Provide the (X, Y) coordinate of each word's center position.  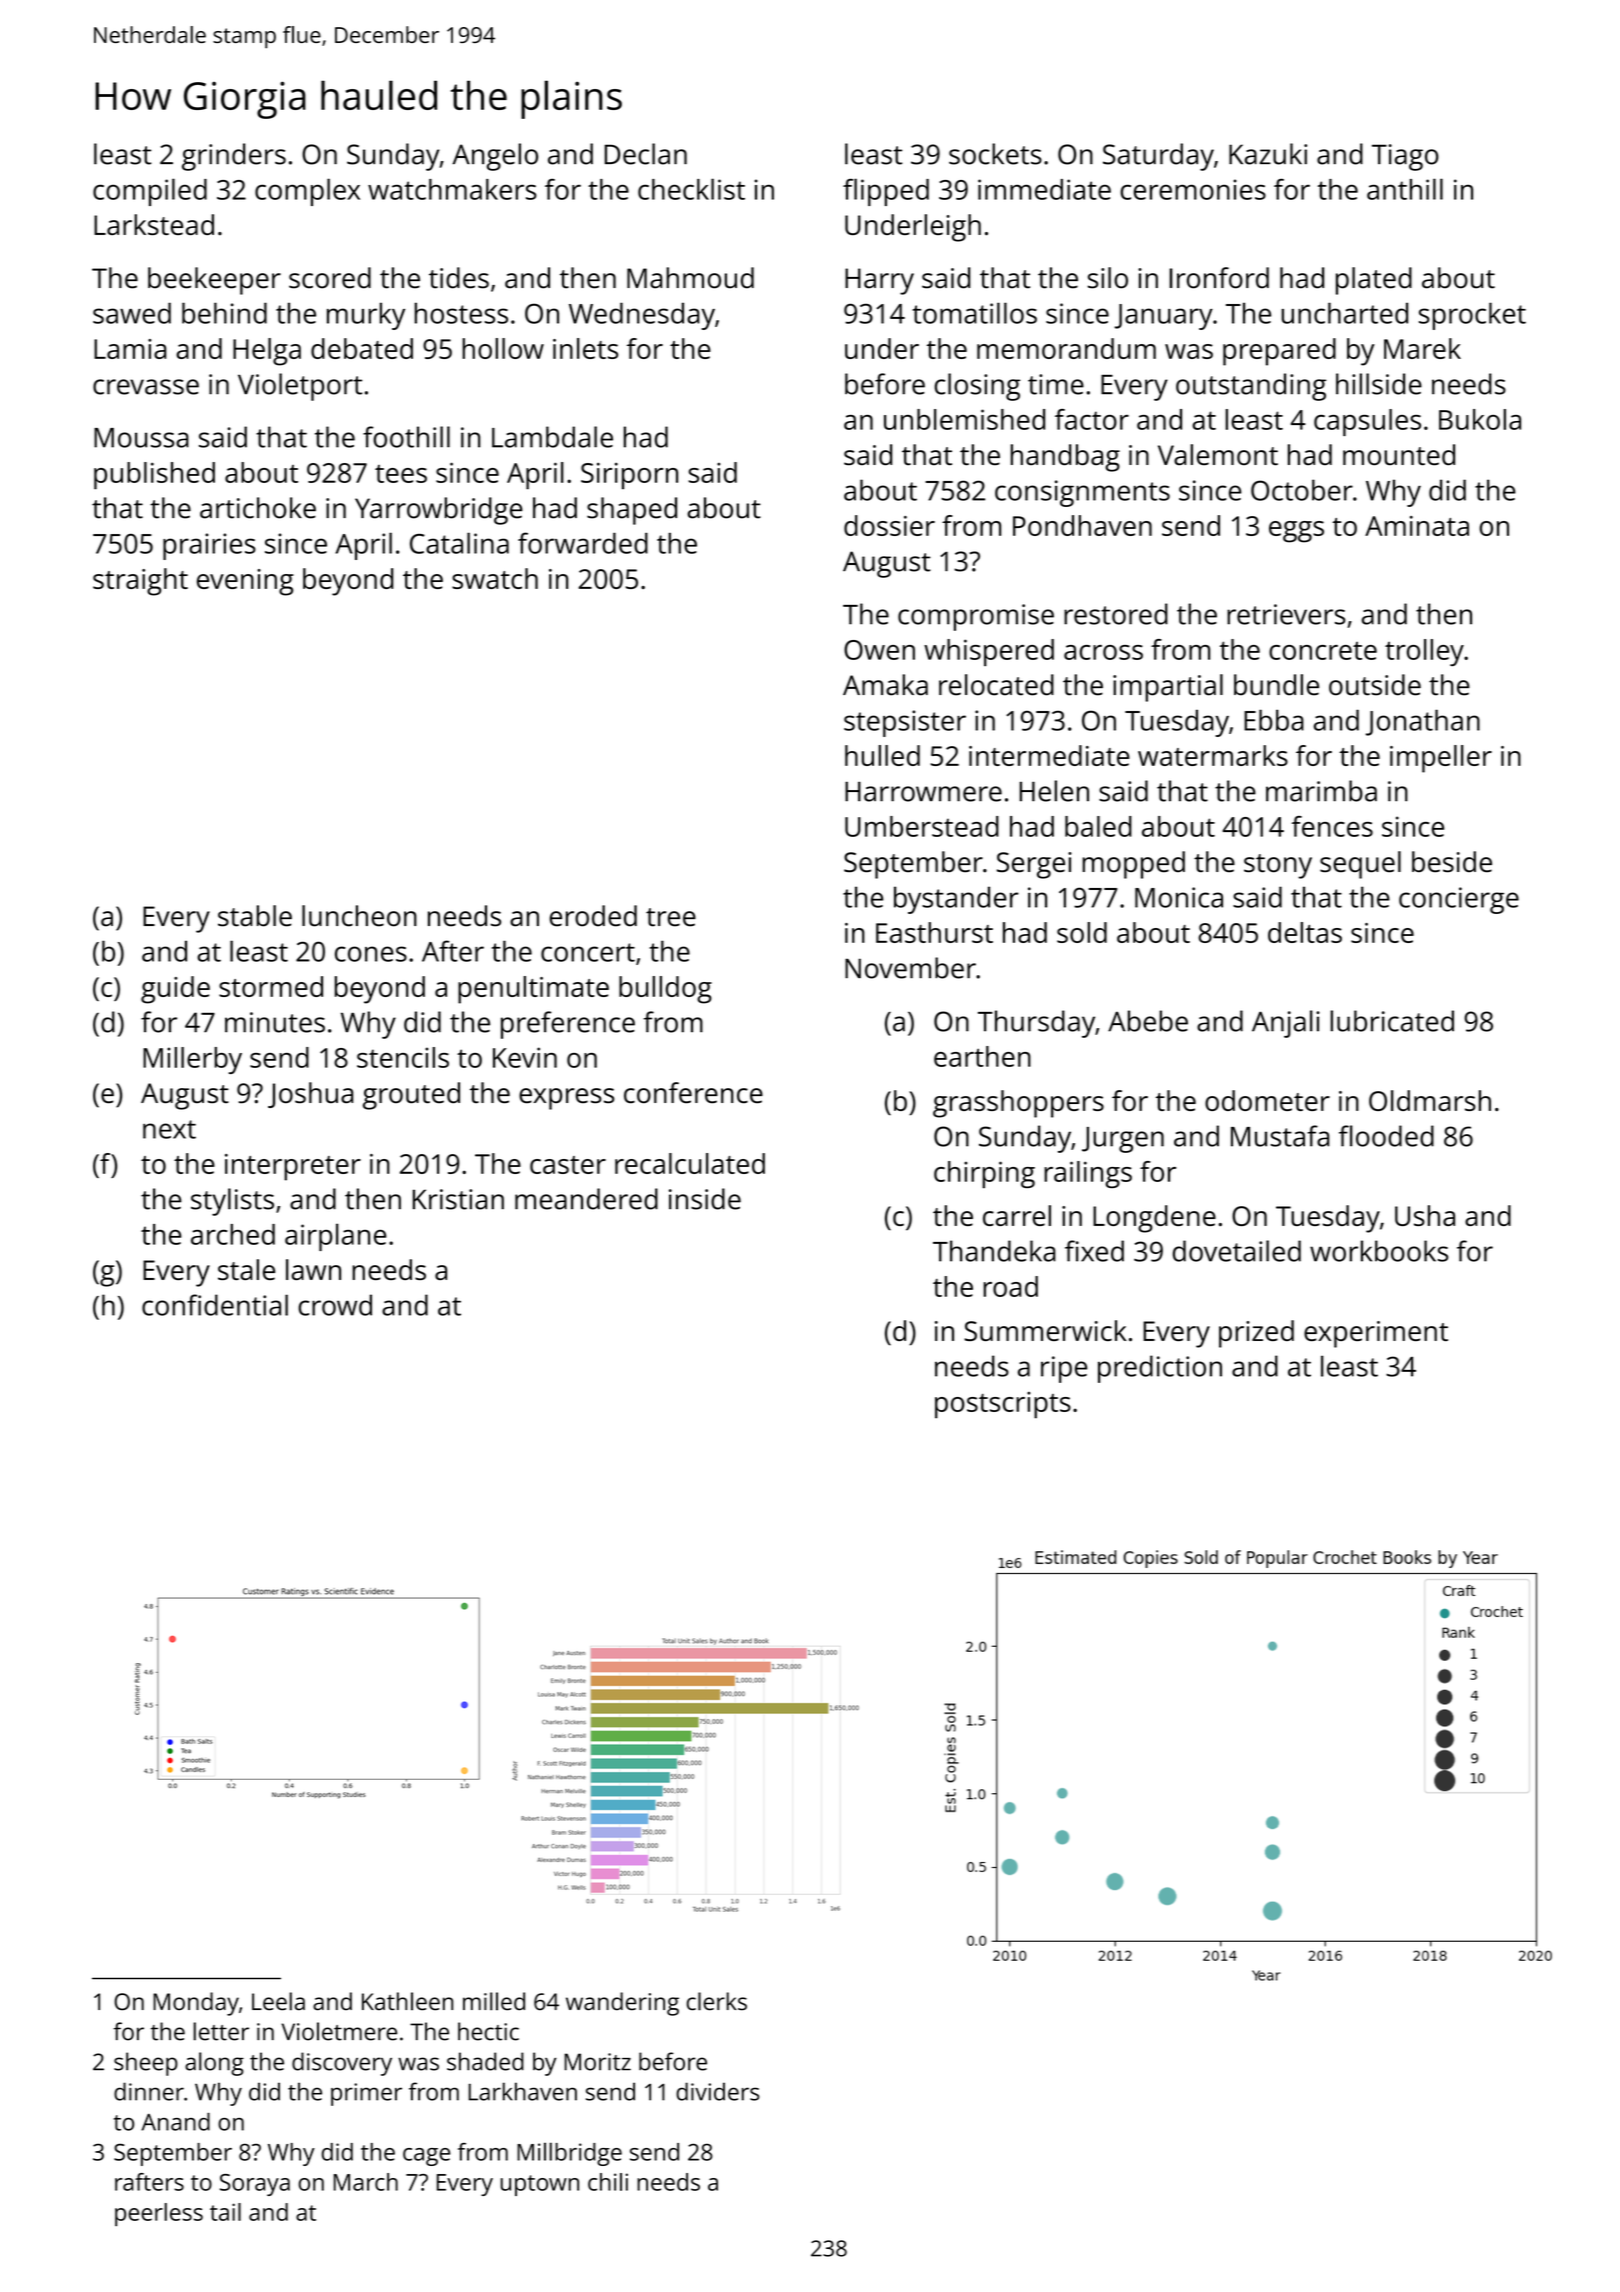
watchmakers (452, 189)
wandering (622, 2004)
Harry (879, 281)
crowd (335, 1305)
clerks (717, 2001)
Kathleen (407, 2001)
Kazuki (1268, 154)
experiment (1376, 1334)
